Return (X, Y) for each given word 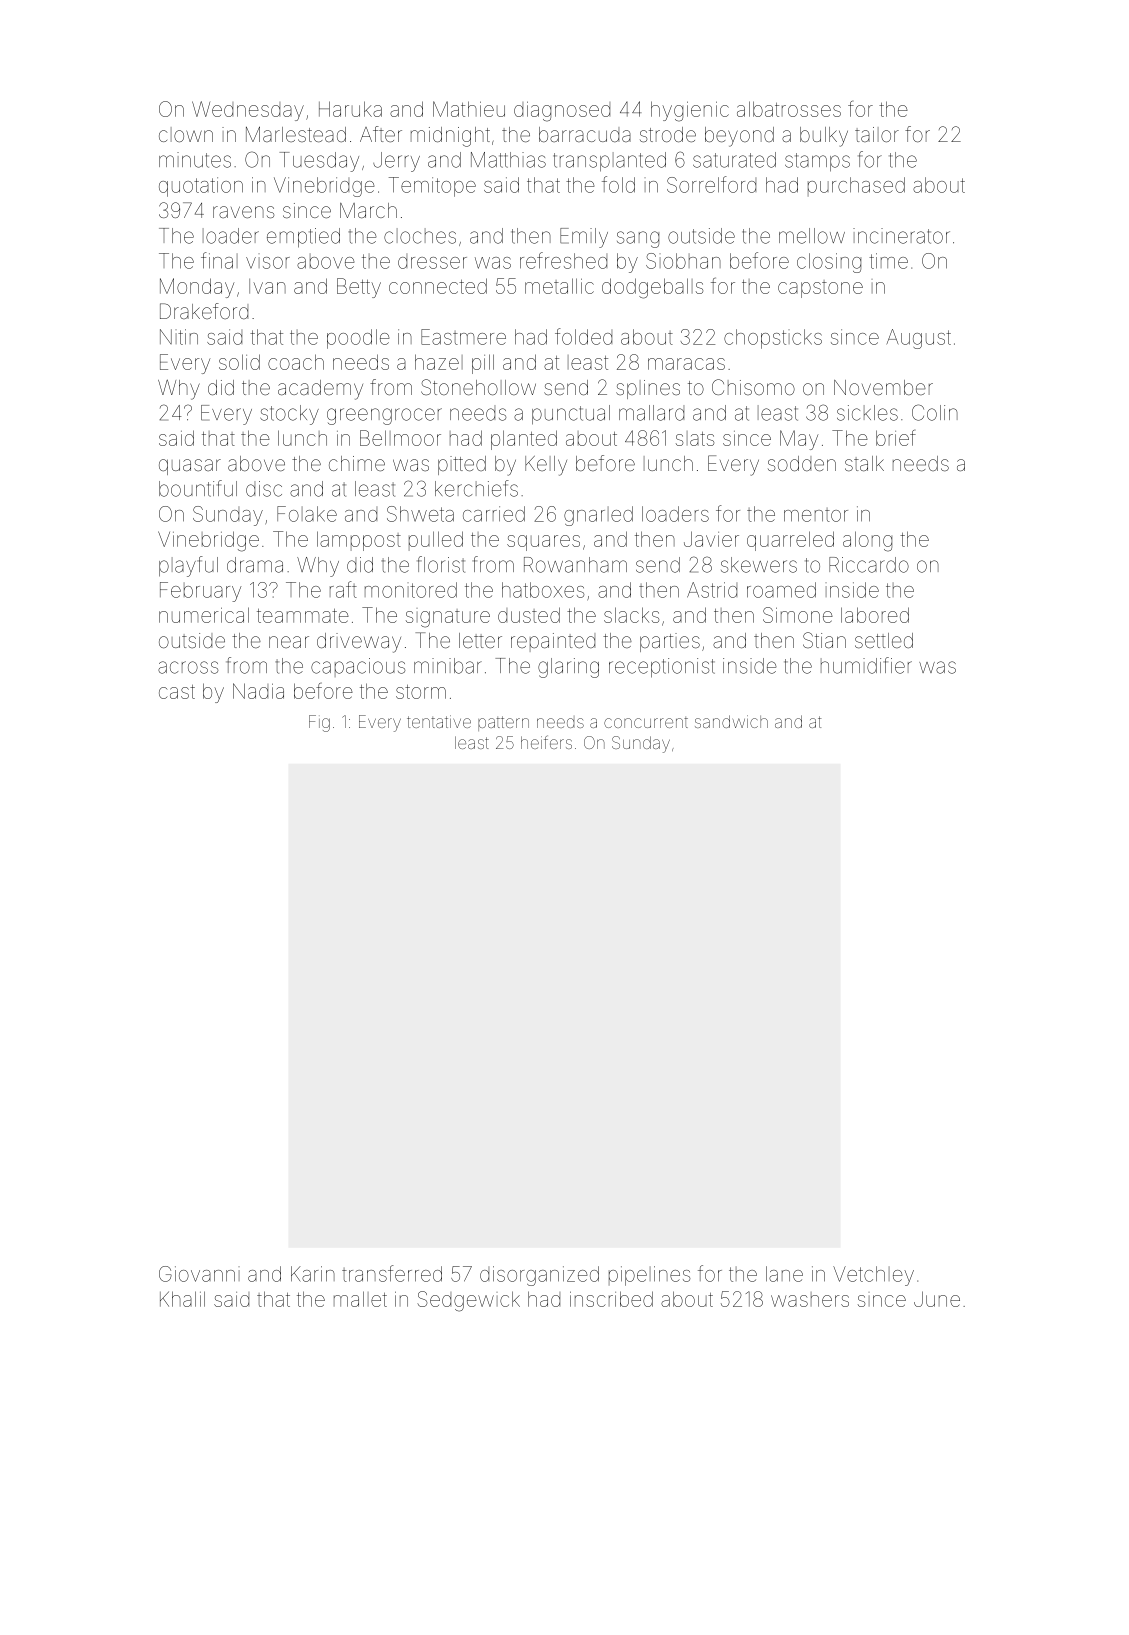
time (888, 261)
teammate (303, 616)
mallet (360, 1299)
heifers (546, 742)
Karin (313, 1274)
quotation (201, 187)
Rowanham (575, 565)
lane (784, 1274)
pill (483, 364)
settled (884, 640)
